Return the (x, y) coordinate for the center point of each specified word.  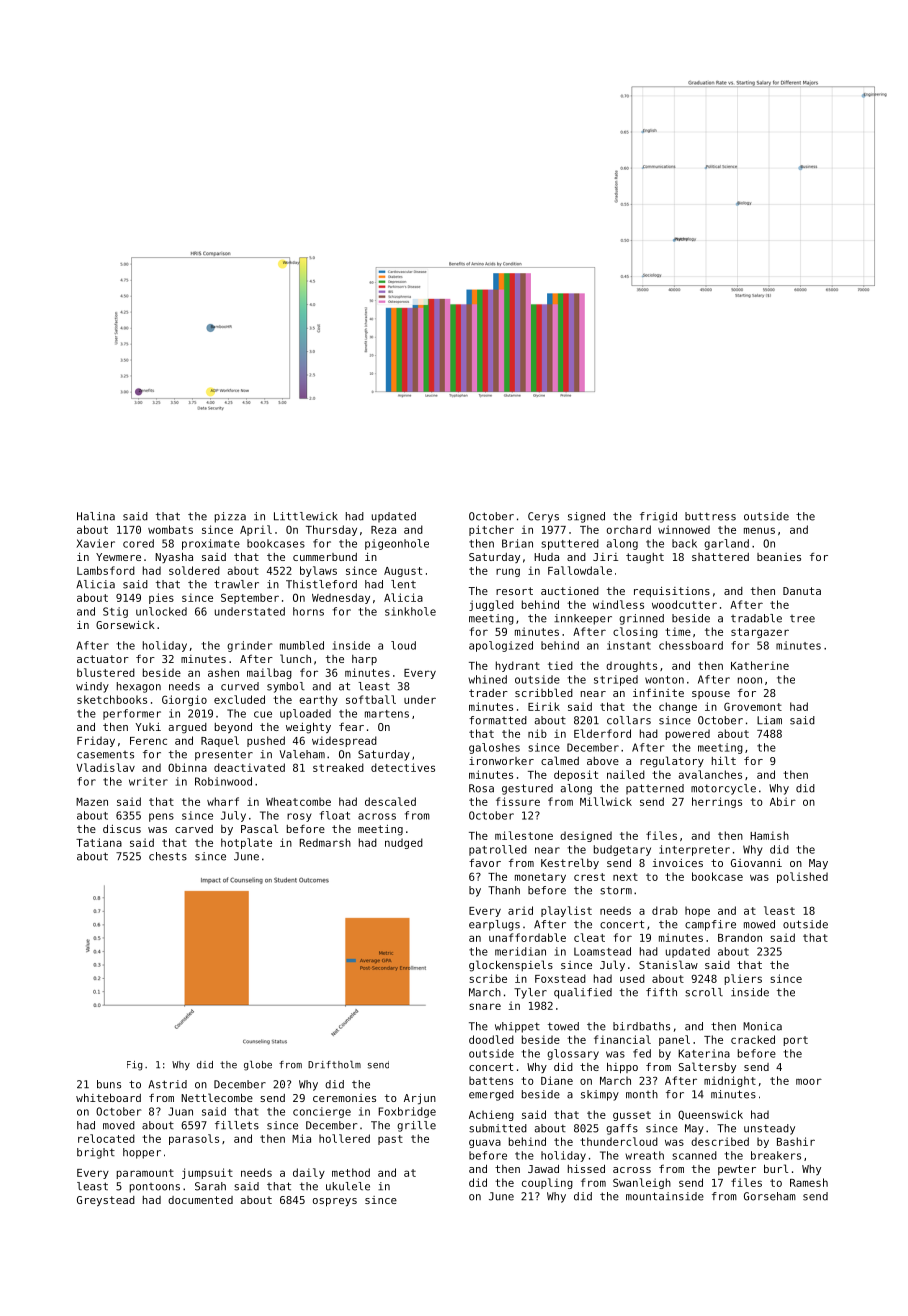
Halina (96, 516)
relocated (106, 1138)
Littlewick (306, 516)
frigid (658, 517)
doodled (491, 1039)
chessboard (691, 645)
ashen (223, 672)
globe (258, 1066)
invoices (678, 863)
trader (488, 693)
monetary (540, 878)
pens (161, 817)
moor (809, 1081)
